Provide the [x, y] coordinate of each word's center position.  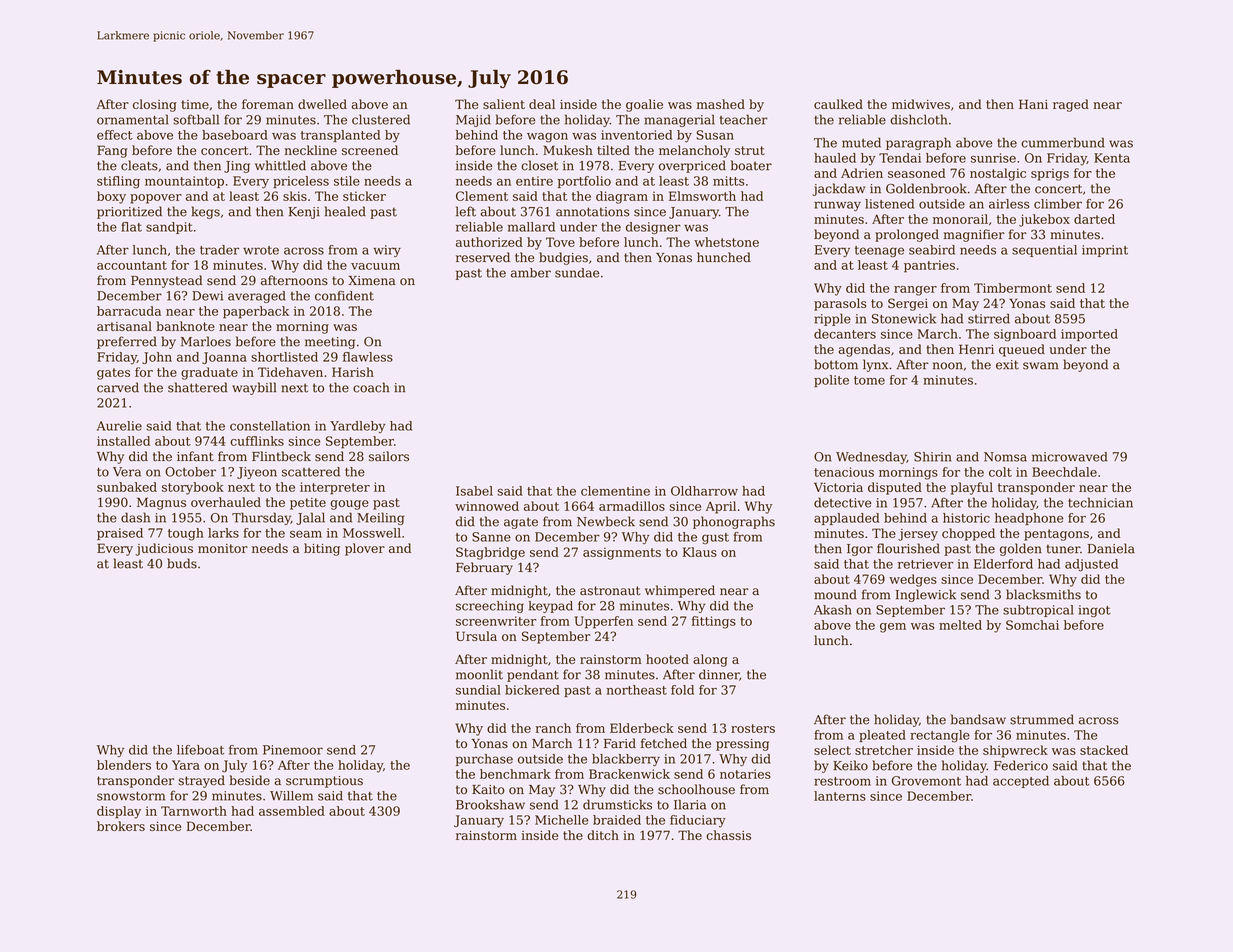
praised [120, 534]
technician [1100, 502]
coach [371, 387]
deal [542, 104]
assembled [292, 811]
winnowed [487, 506]
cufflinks [257, 441]
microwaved [1069, 457]
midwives [921, 104]
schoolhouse [696, 789]
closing [155, 105]
